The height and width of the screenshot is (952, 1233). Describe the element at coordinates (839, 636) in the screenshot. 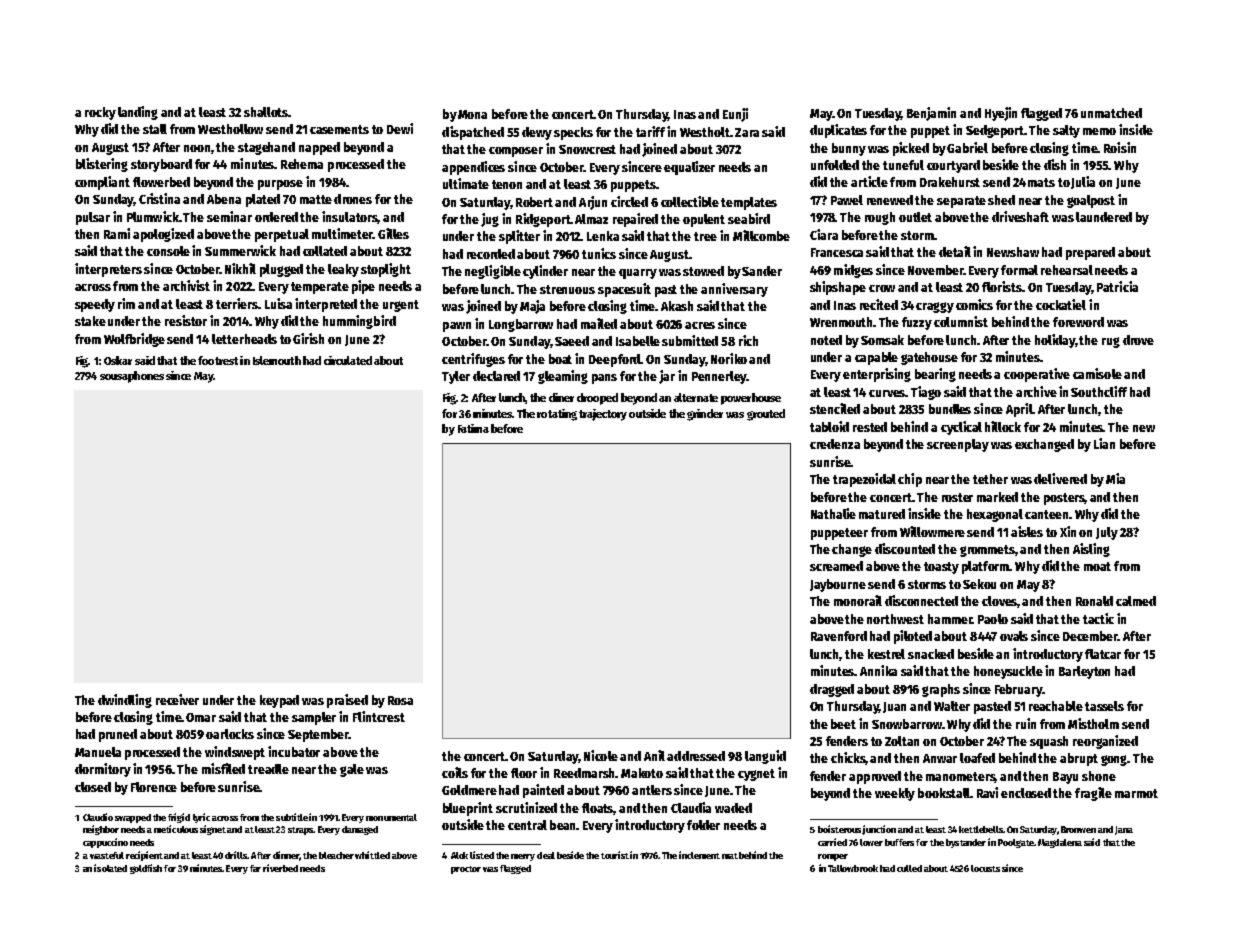

I see `Ravenford` at that location.
